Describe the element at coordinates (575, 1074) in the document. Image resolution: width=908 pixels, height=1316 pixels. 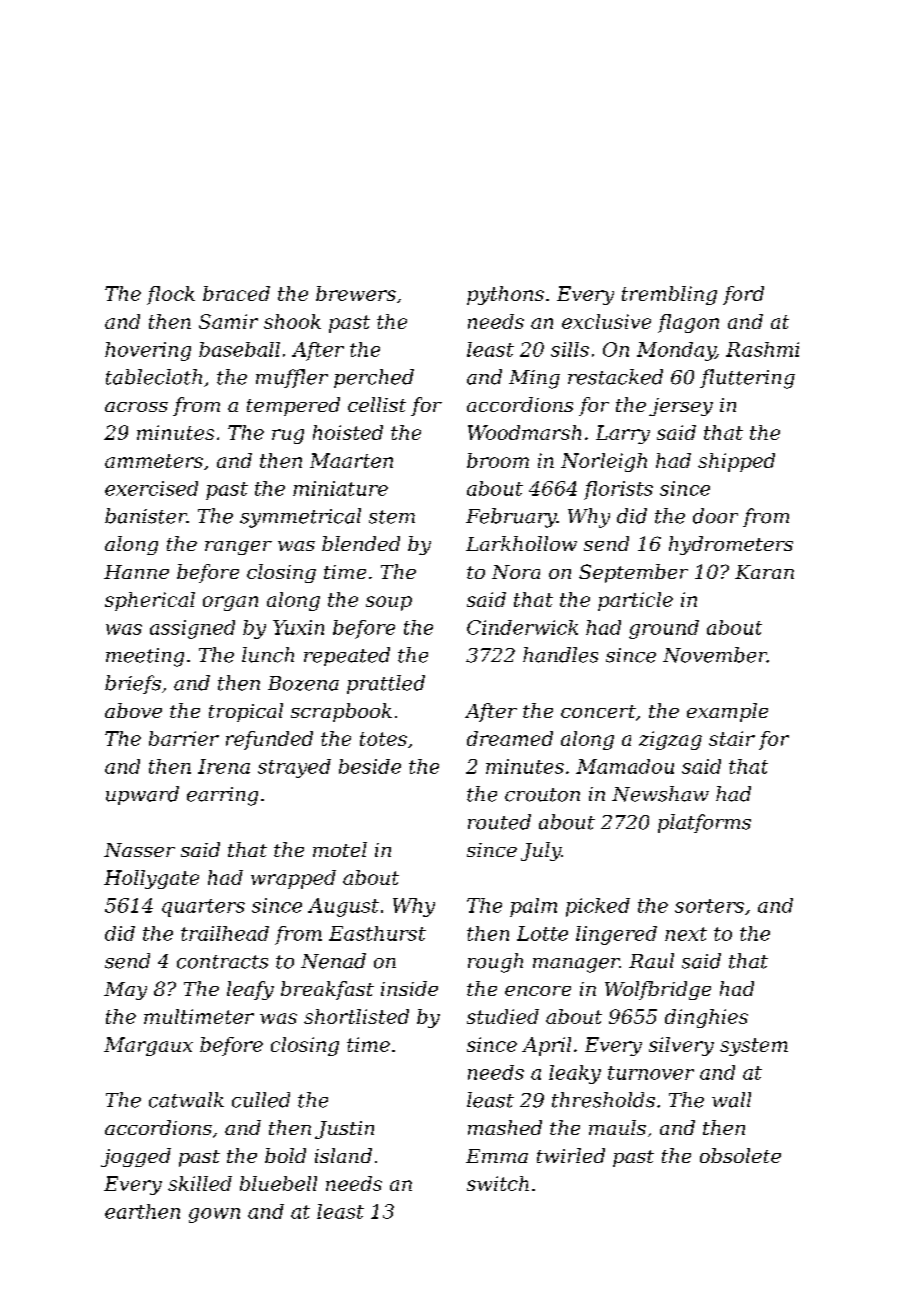
I see `leaky` at that location.
